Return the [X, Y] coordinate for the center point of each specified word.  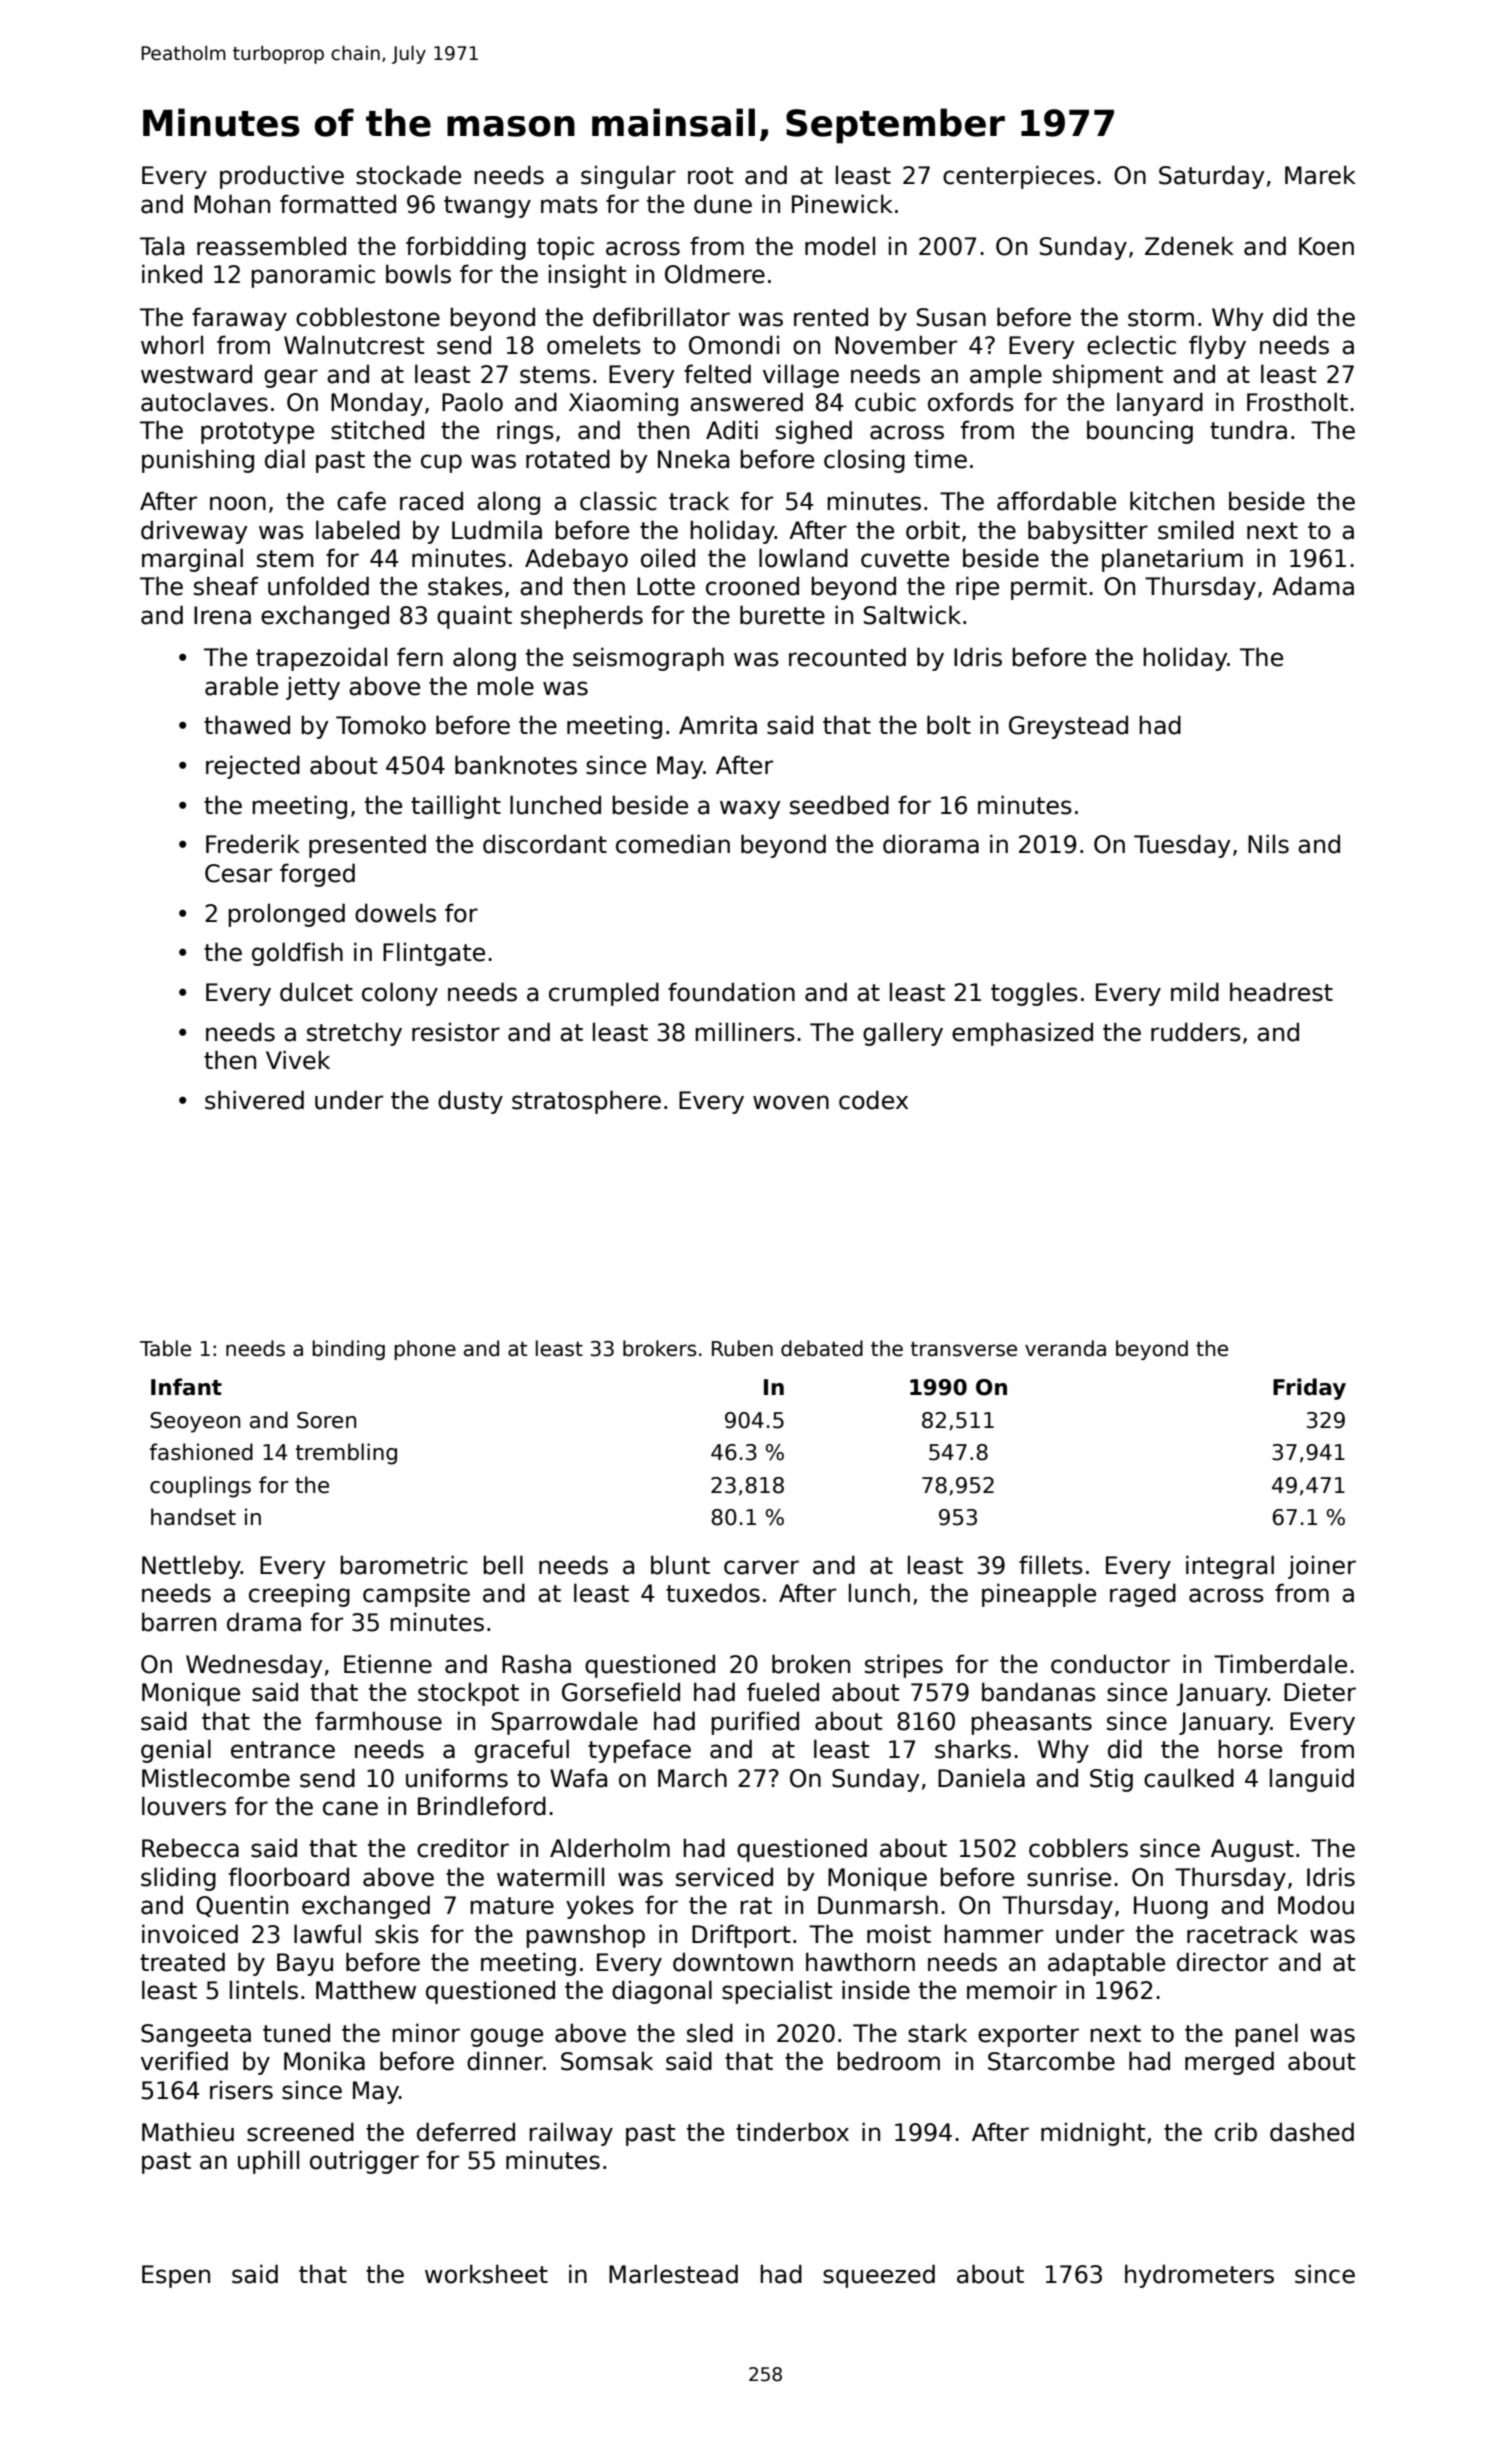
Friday [1309, 1389]
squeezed [879, 2276]
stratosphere [586, 1102]
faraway [239, 319]
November [896, 345]
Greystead [1068, 727]
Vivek [298, 1060]
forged [317, 875]
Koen [1326, 246]
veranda [1065, 1348]
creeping [299, 1595]
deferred [466, 2132]
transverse [964, 1349]
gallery [903, 1034]
